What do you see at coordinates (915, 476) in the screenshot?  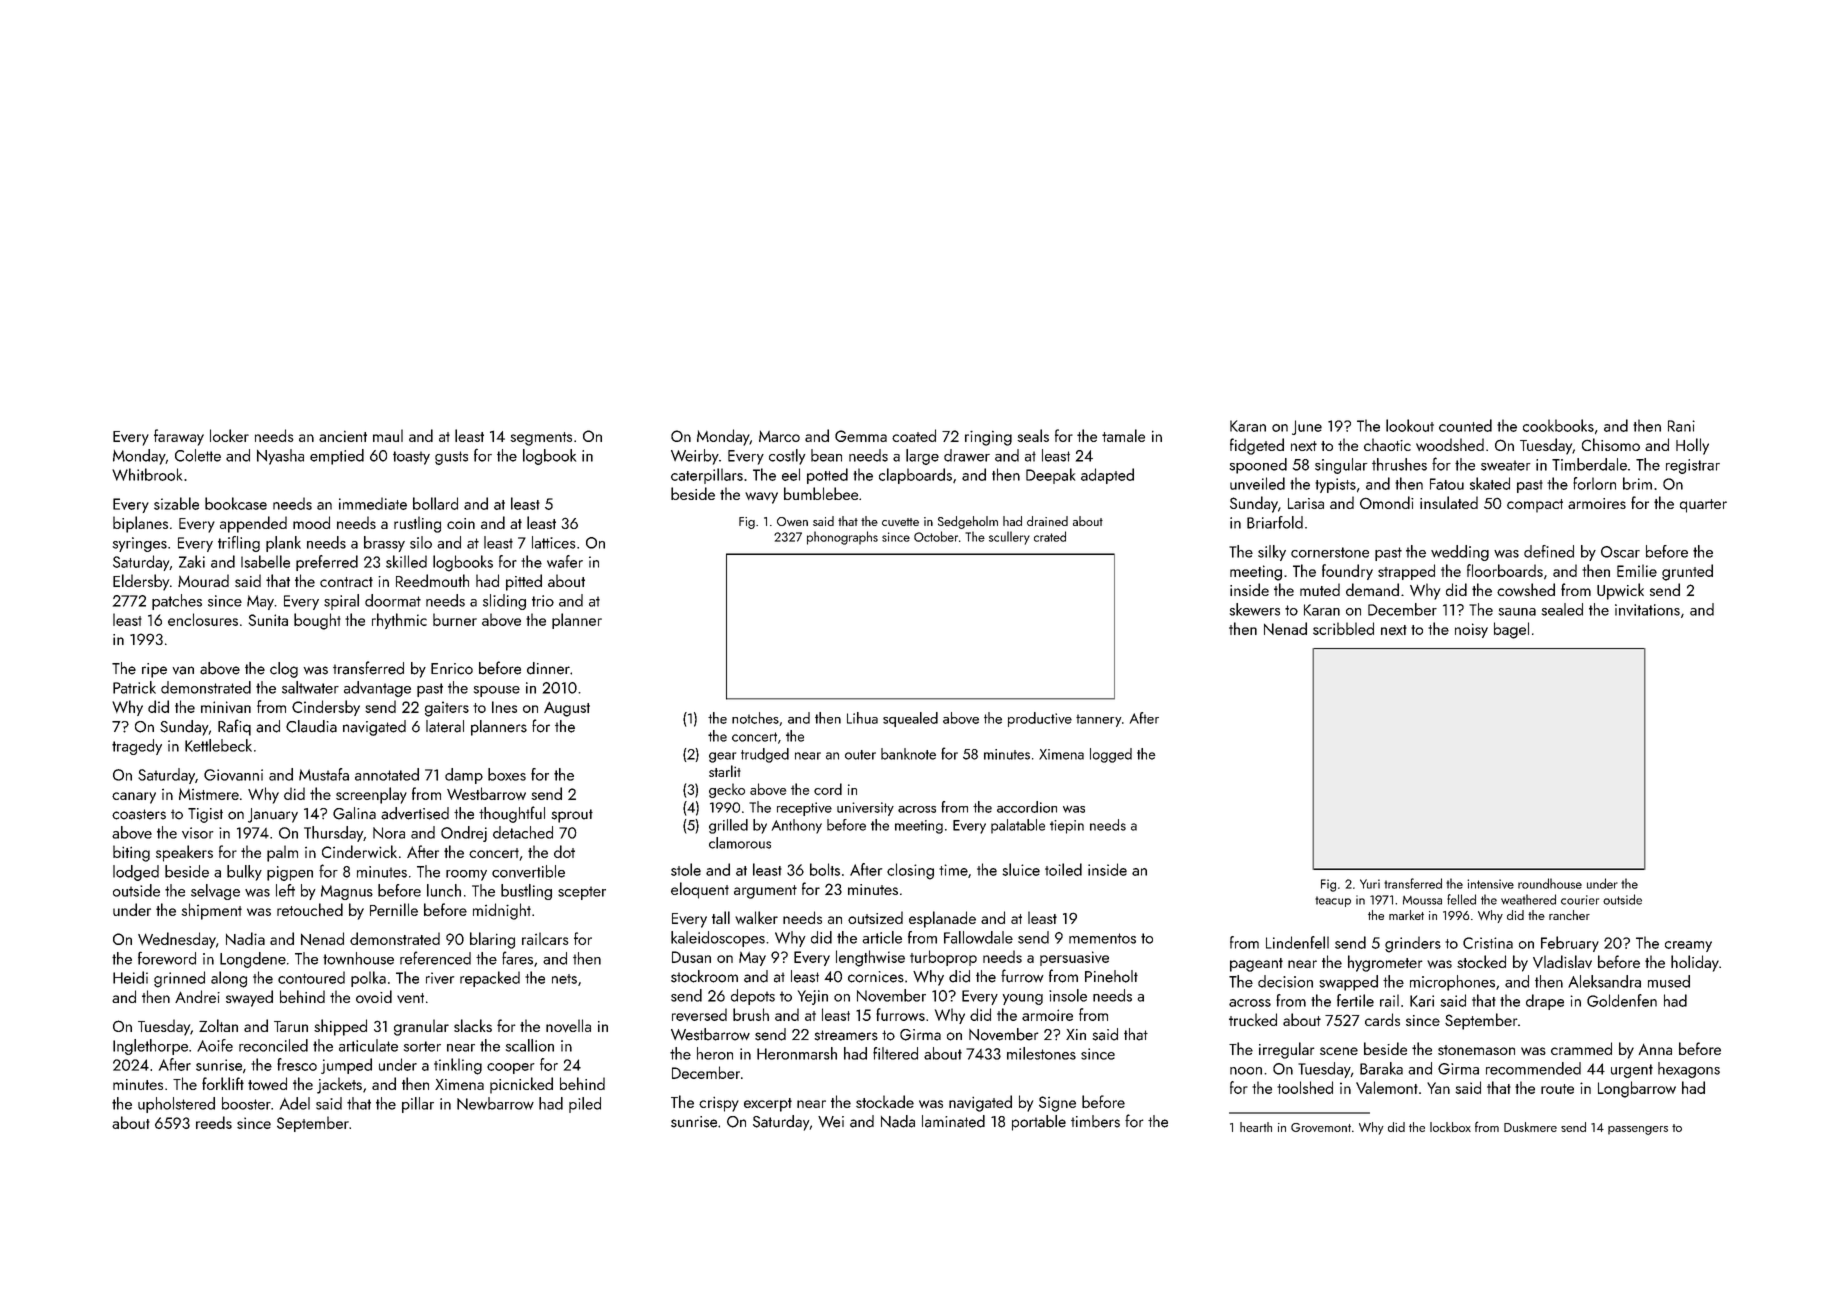 I see `clapboards` at bounding box center [915, 476].
